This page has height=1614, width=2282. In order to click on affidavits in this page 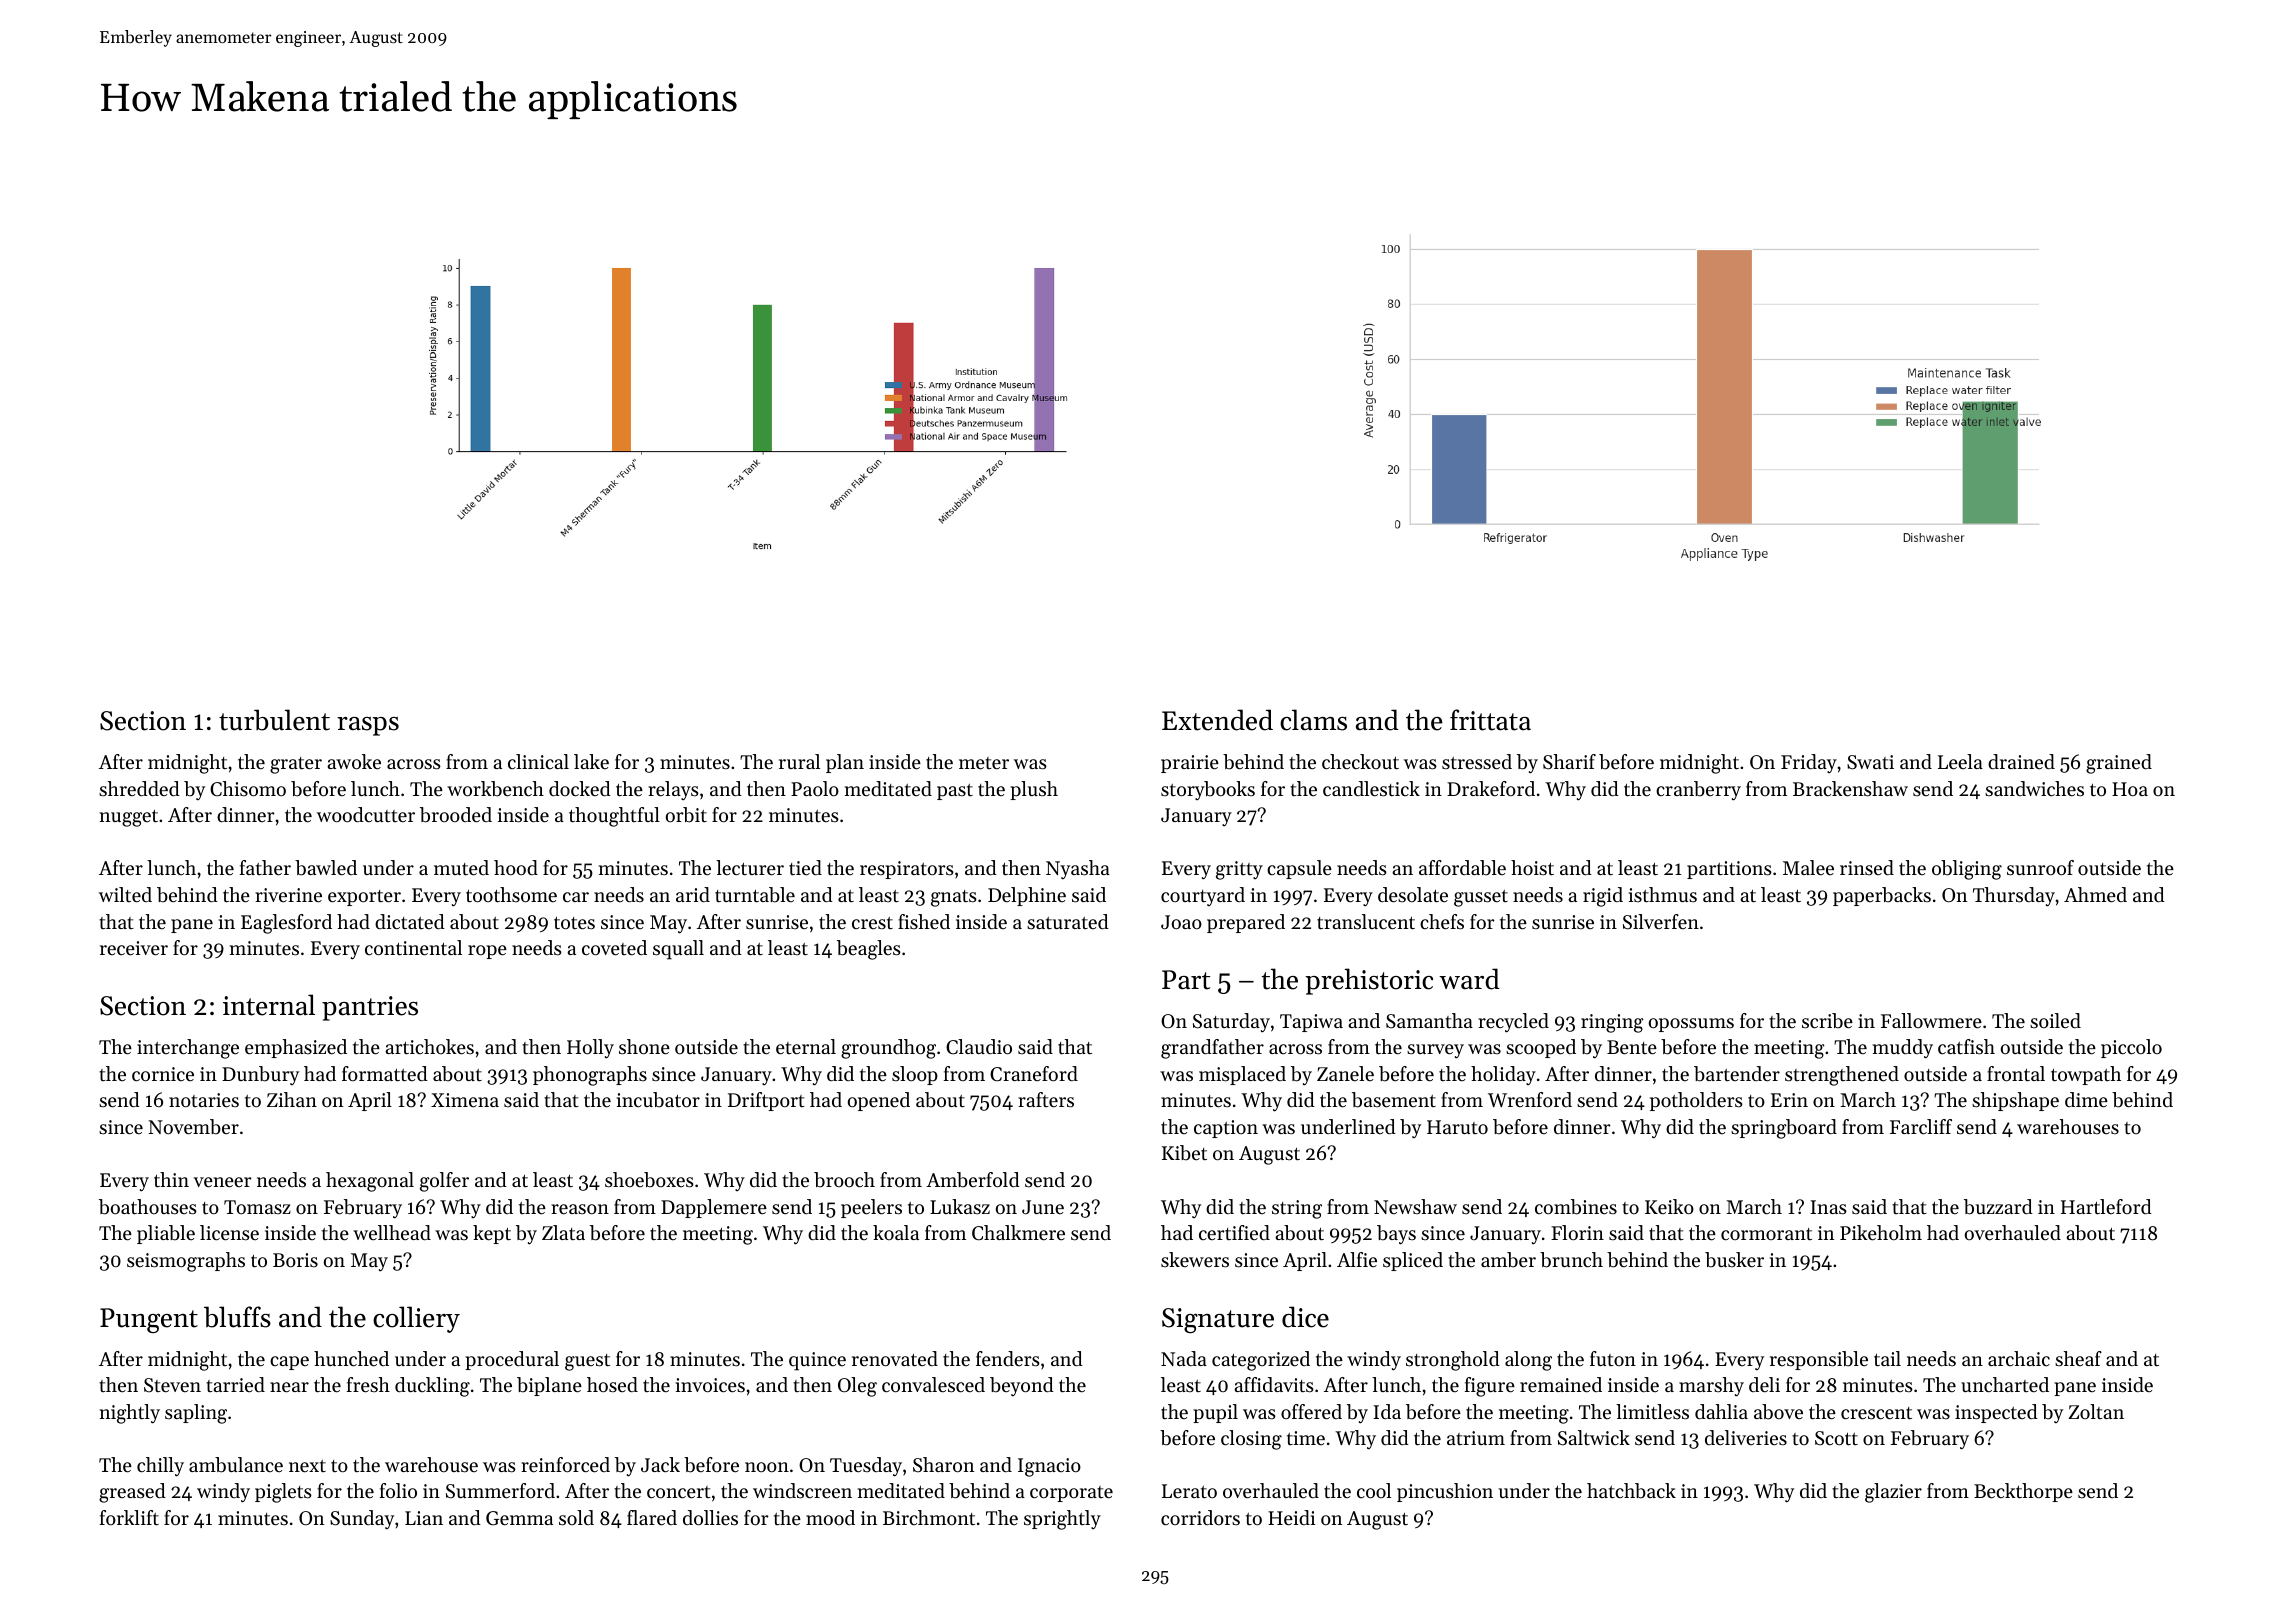, I will do `click(1274, 1385)`.
